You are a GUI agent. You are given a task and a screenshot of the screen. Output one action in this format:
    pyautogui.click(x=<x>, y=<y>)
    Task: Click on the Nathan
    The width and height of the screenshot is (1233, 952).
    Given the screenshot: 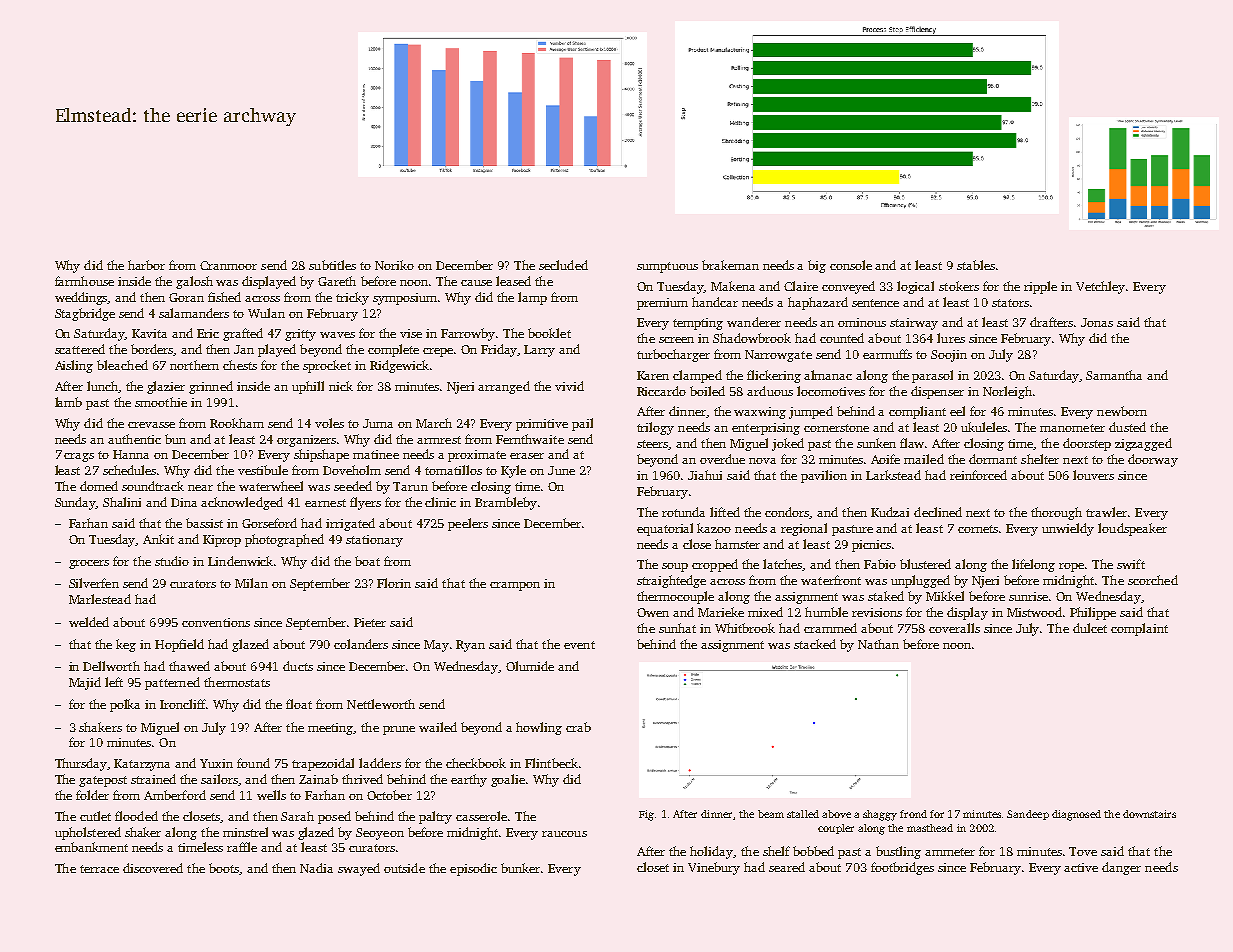 What is the action you would take?
    pyautogui.click(x=878, y=644)
